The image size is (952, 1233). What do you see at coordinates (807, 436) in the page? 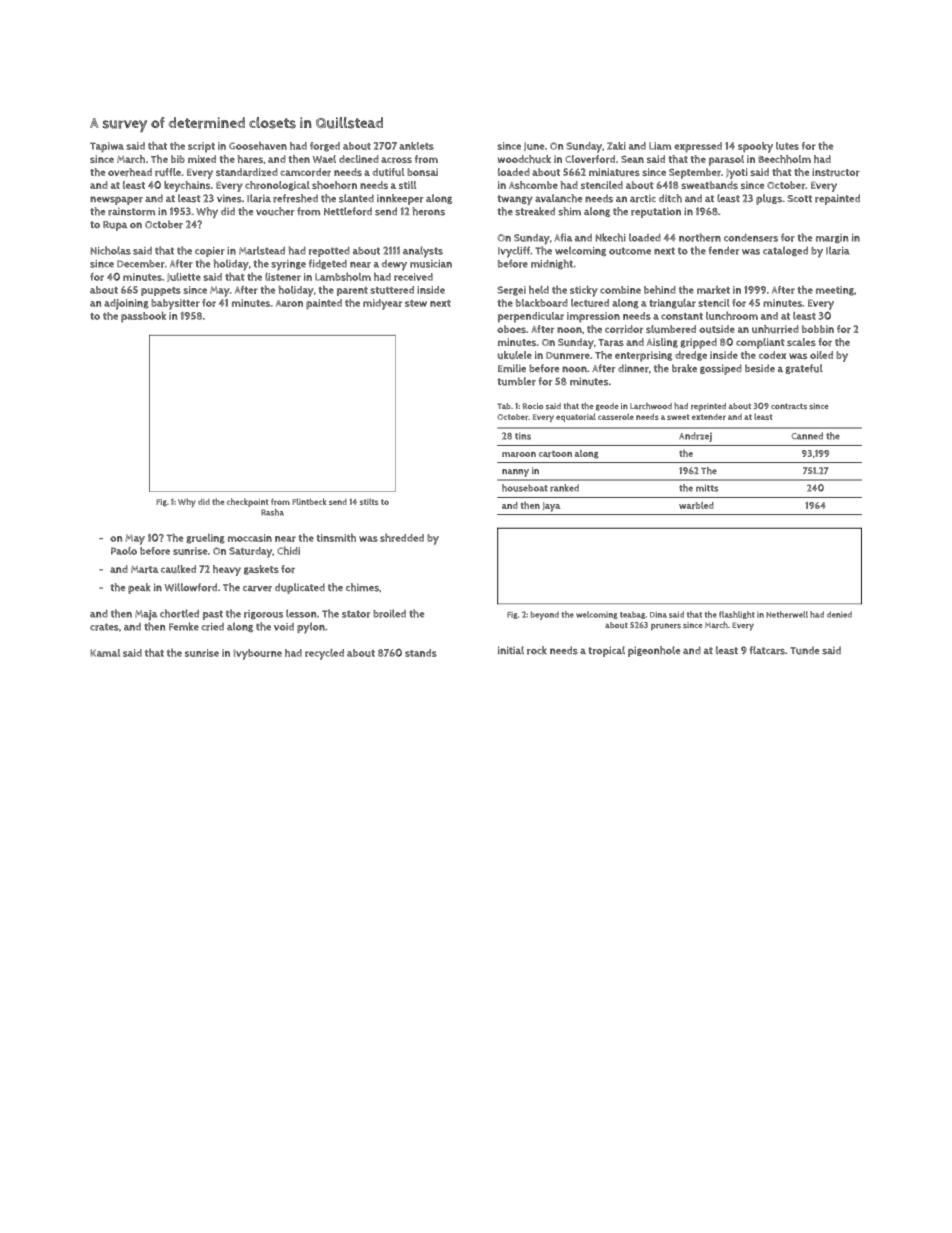
I see `Canned` at bounding box center [807, 436].
